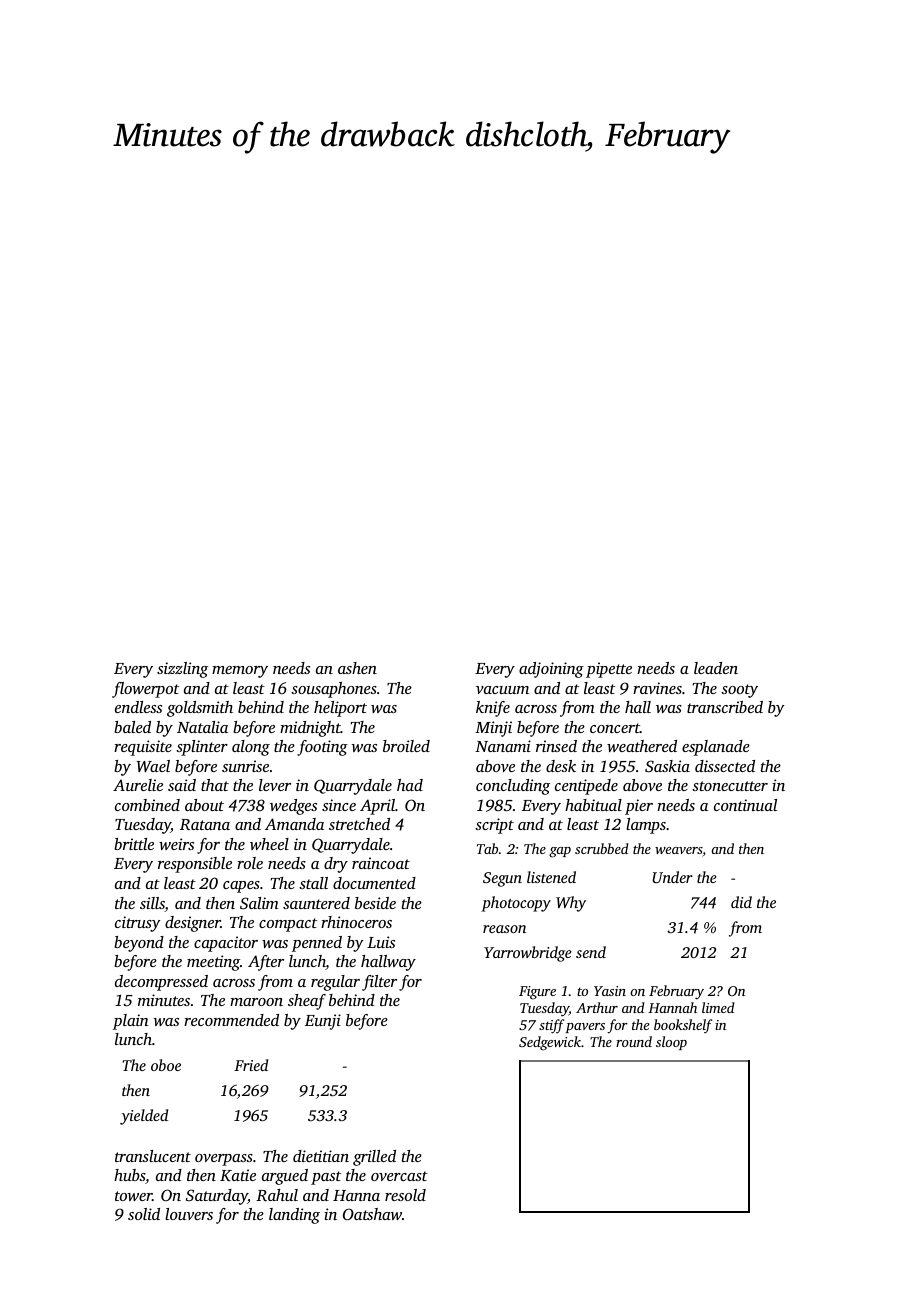 Image resolution: width=908 pixels, height=1316 pixels. I want to click on Fried, so click(251, 1065).
